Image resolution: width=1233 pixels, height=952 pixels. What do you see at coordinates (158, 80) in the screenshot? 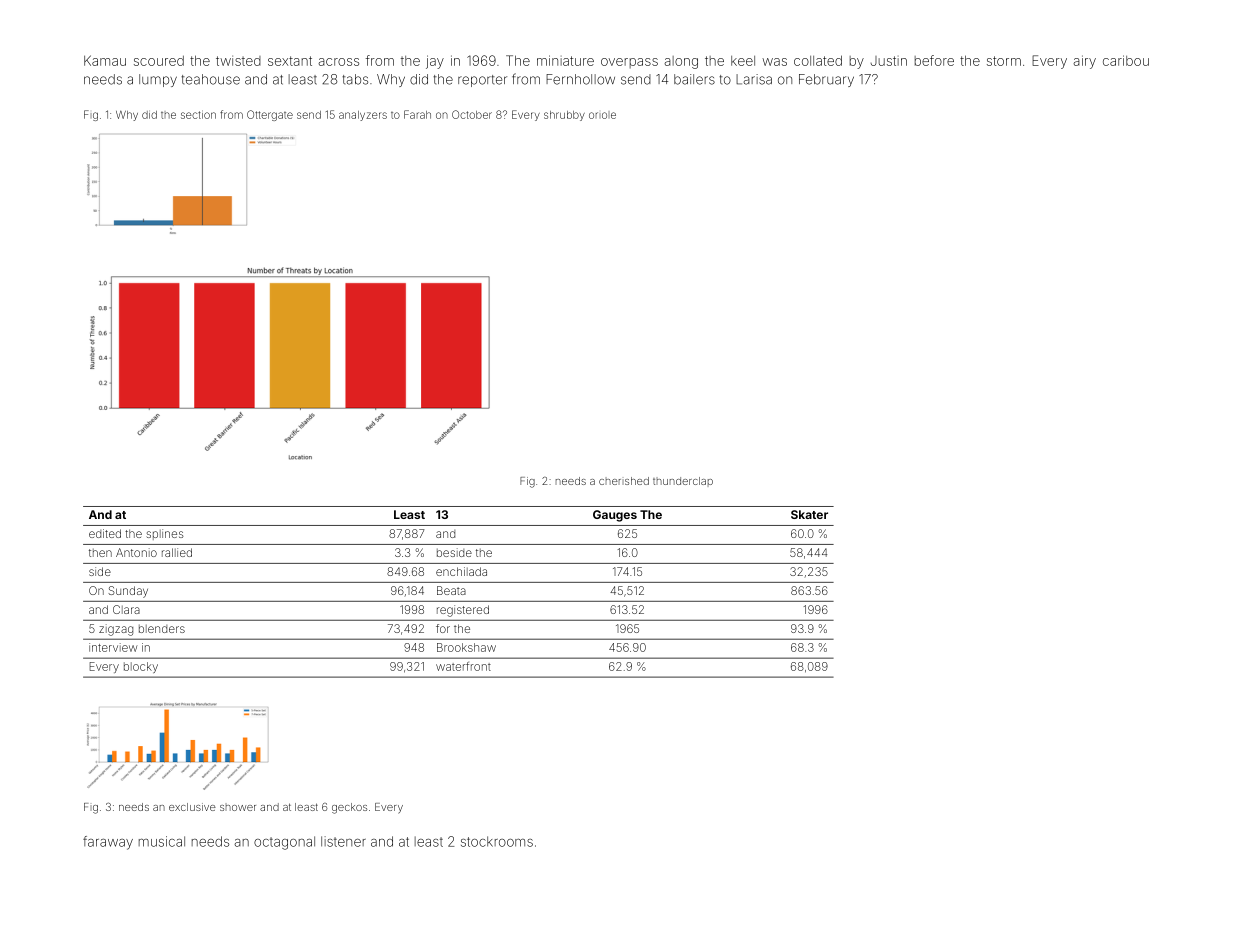
I see `lumpy` at bounding box center [158, 80].
